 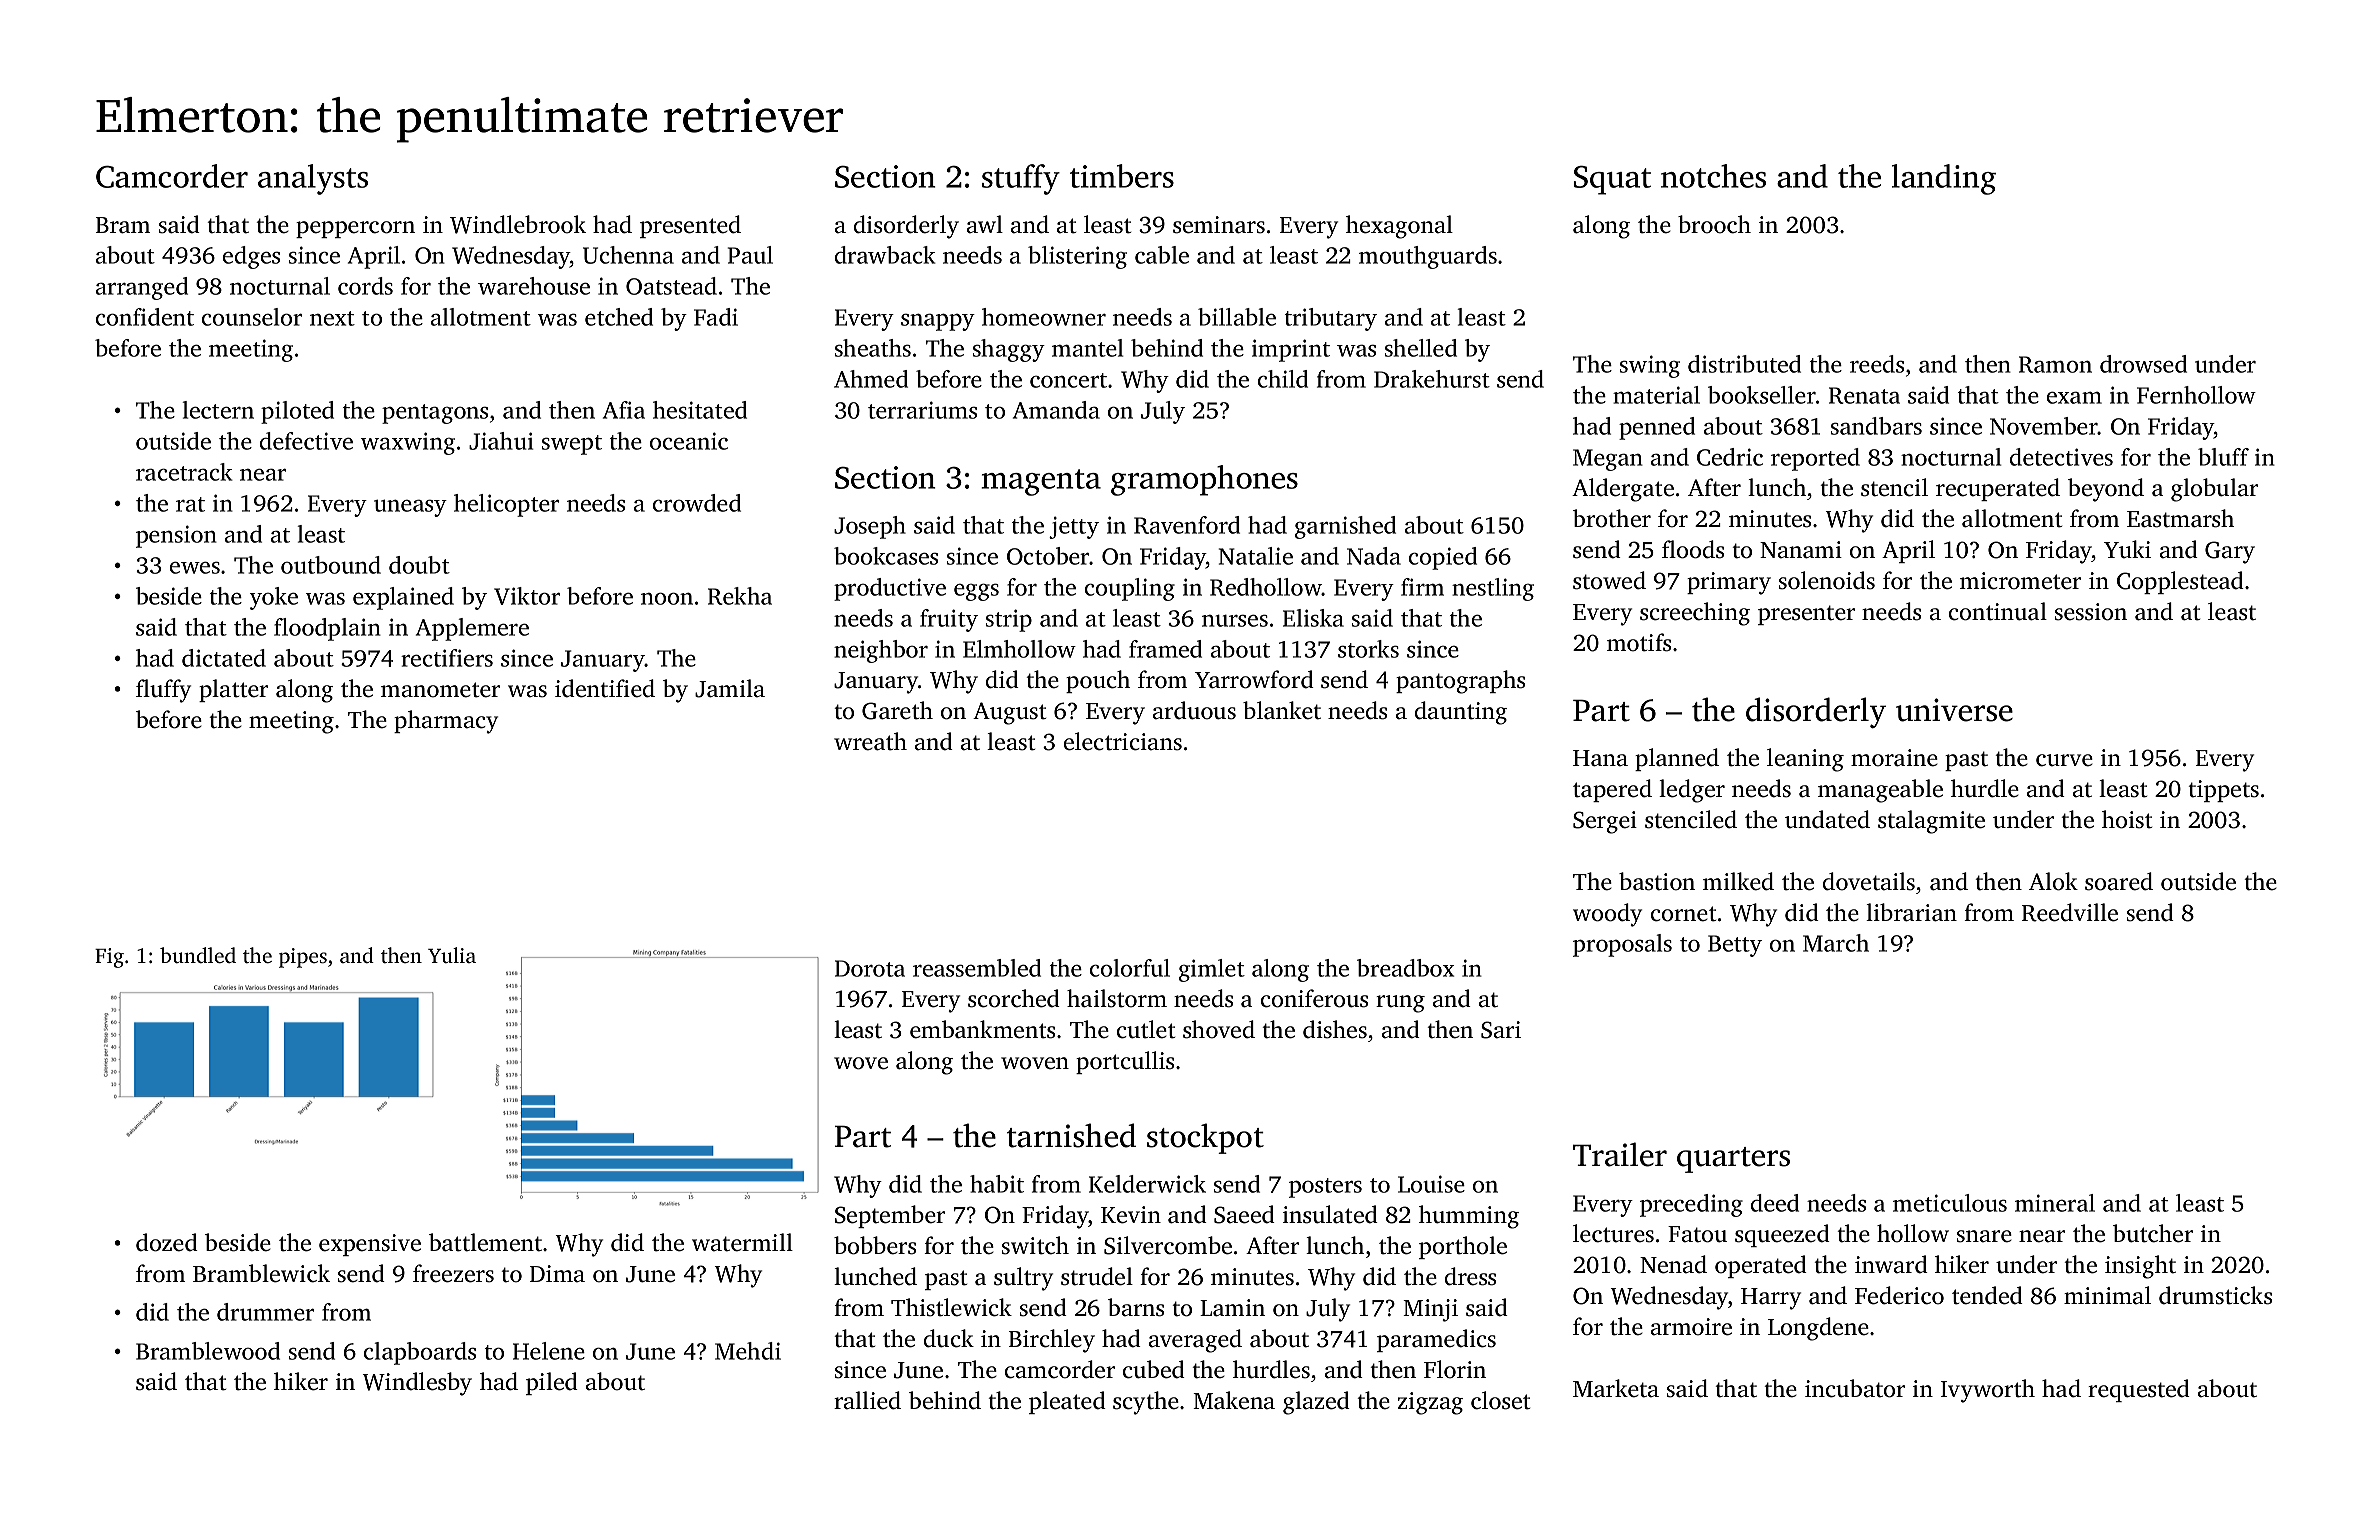 What do you see at coordinates (1744, 364) in the screenshot?
I see `distributed` at bounding box center [1744, 364].
